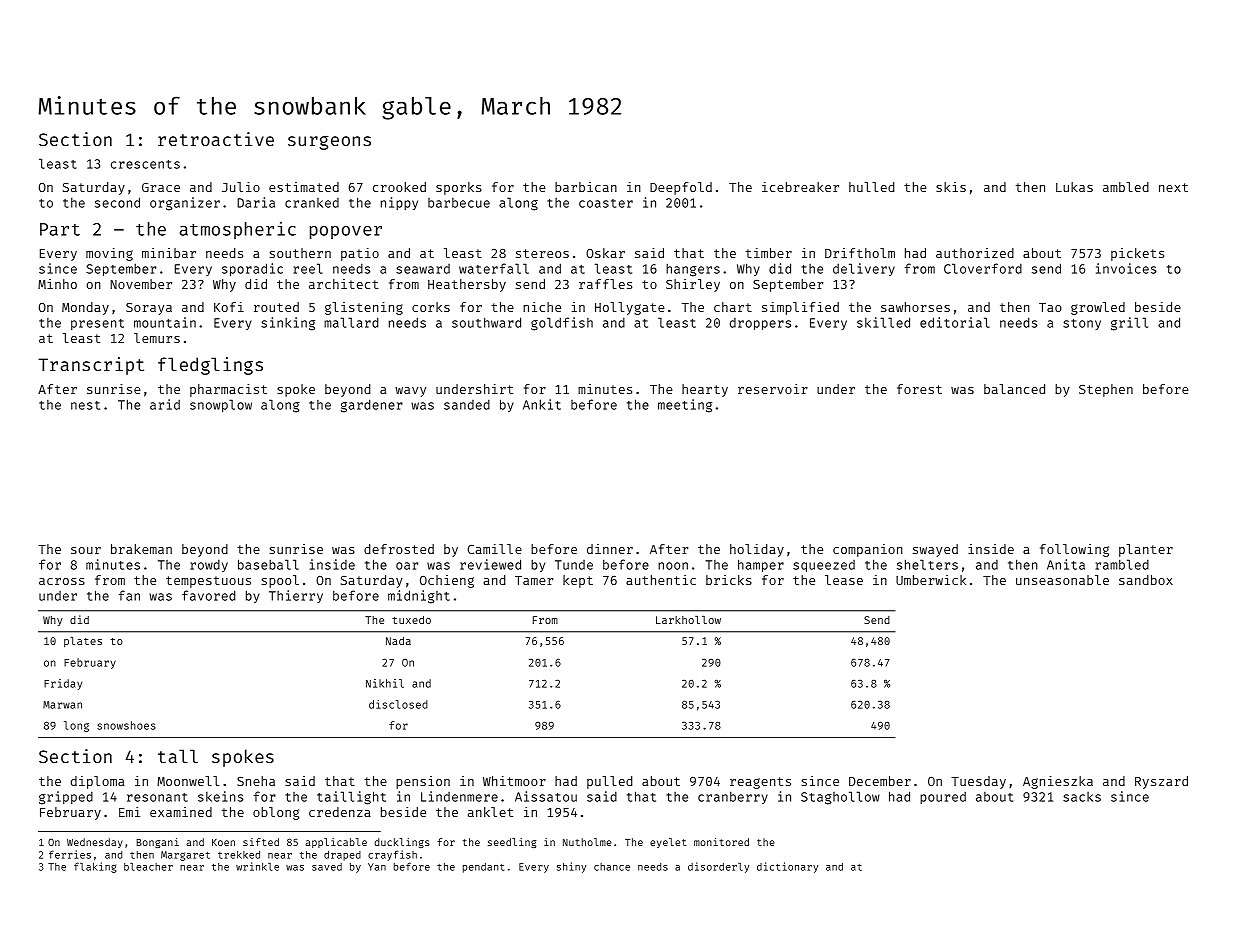  What do you see at coordinates (578, 581) in the screenshot?
I see `kept` at bounding box center [578, 581].
